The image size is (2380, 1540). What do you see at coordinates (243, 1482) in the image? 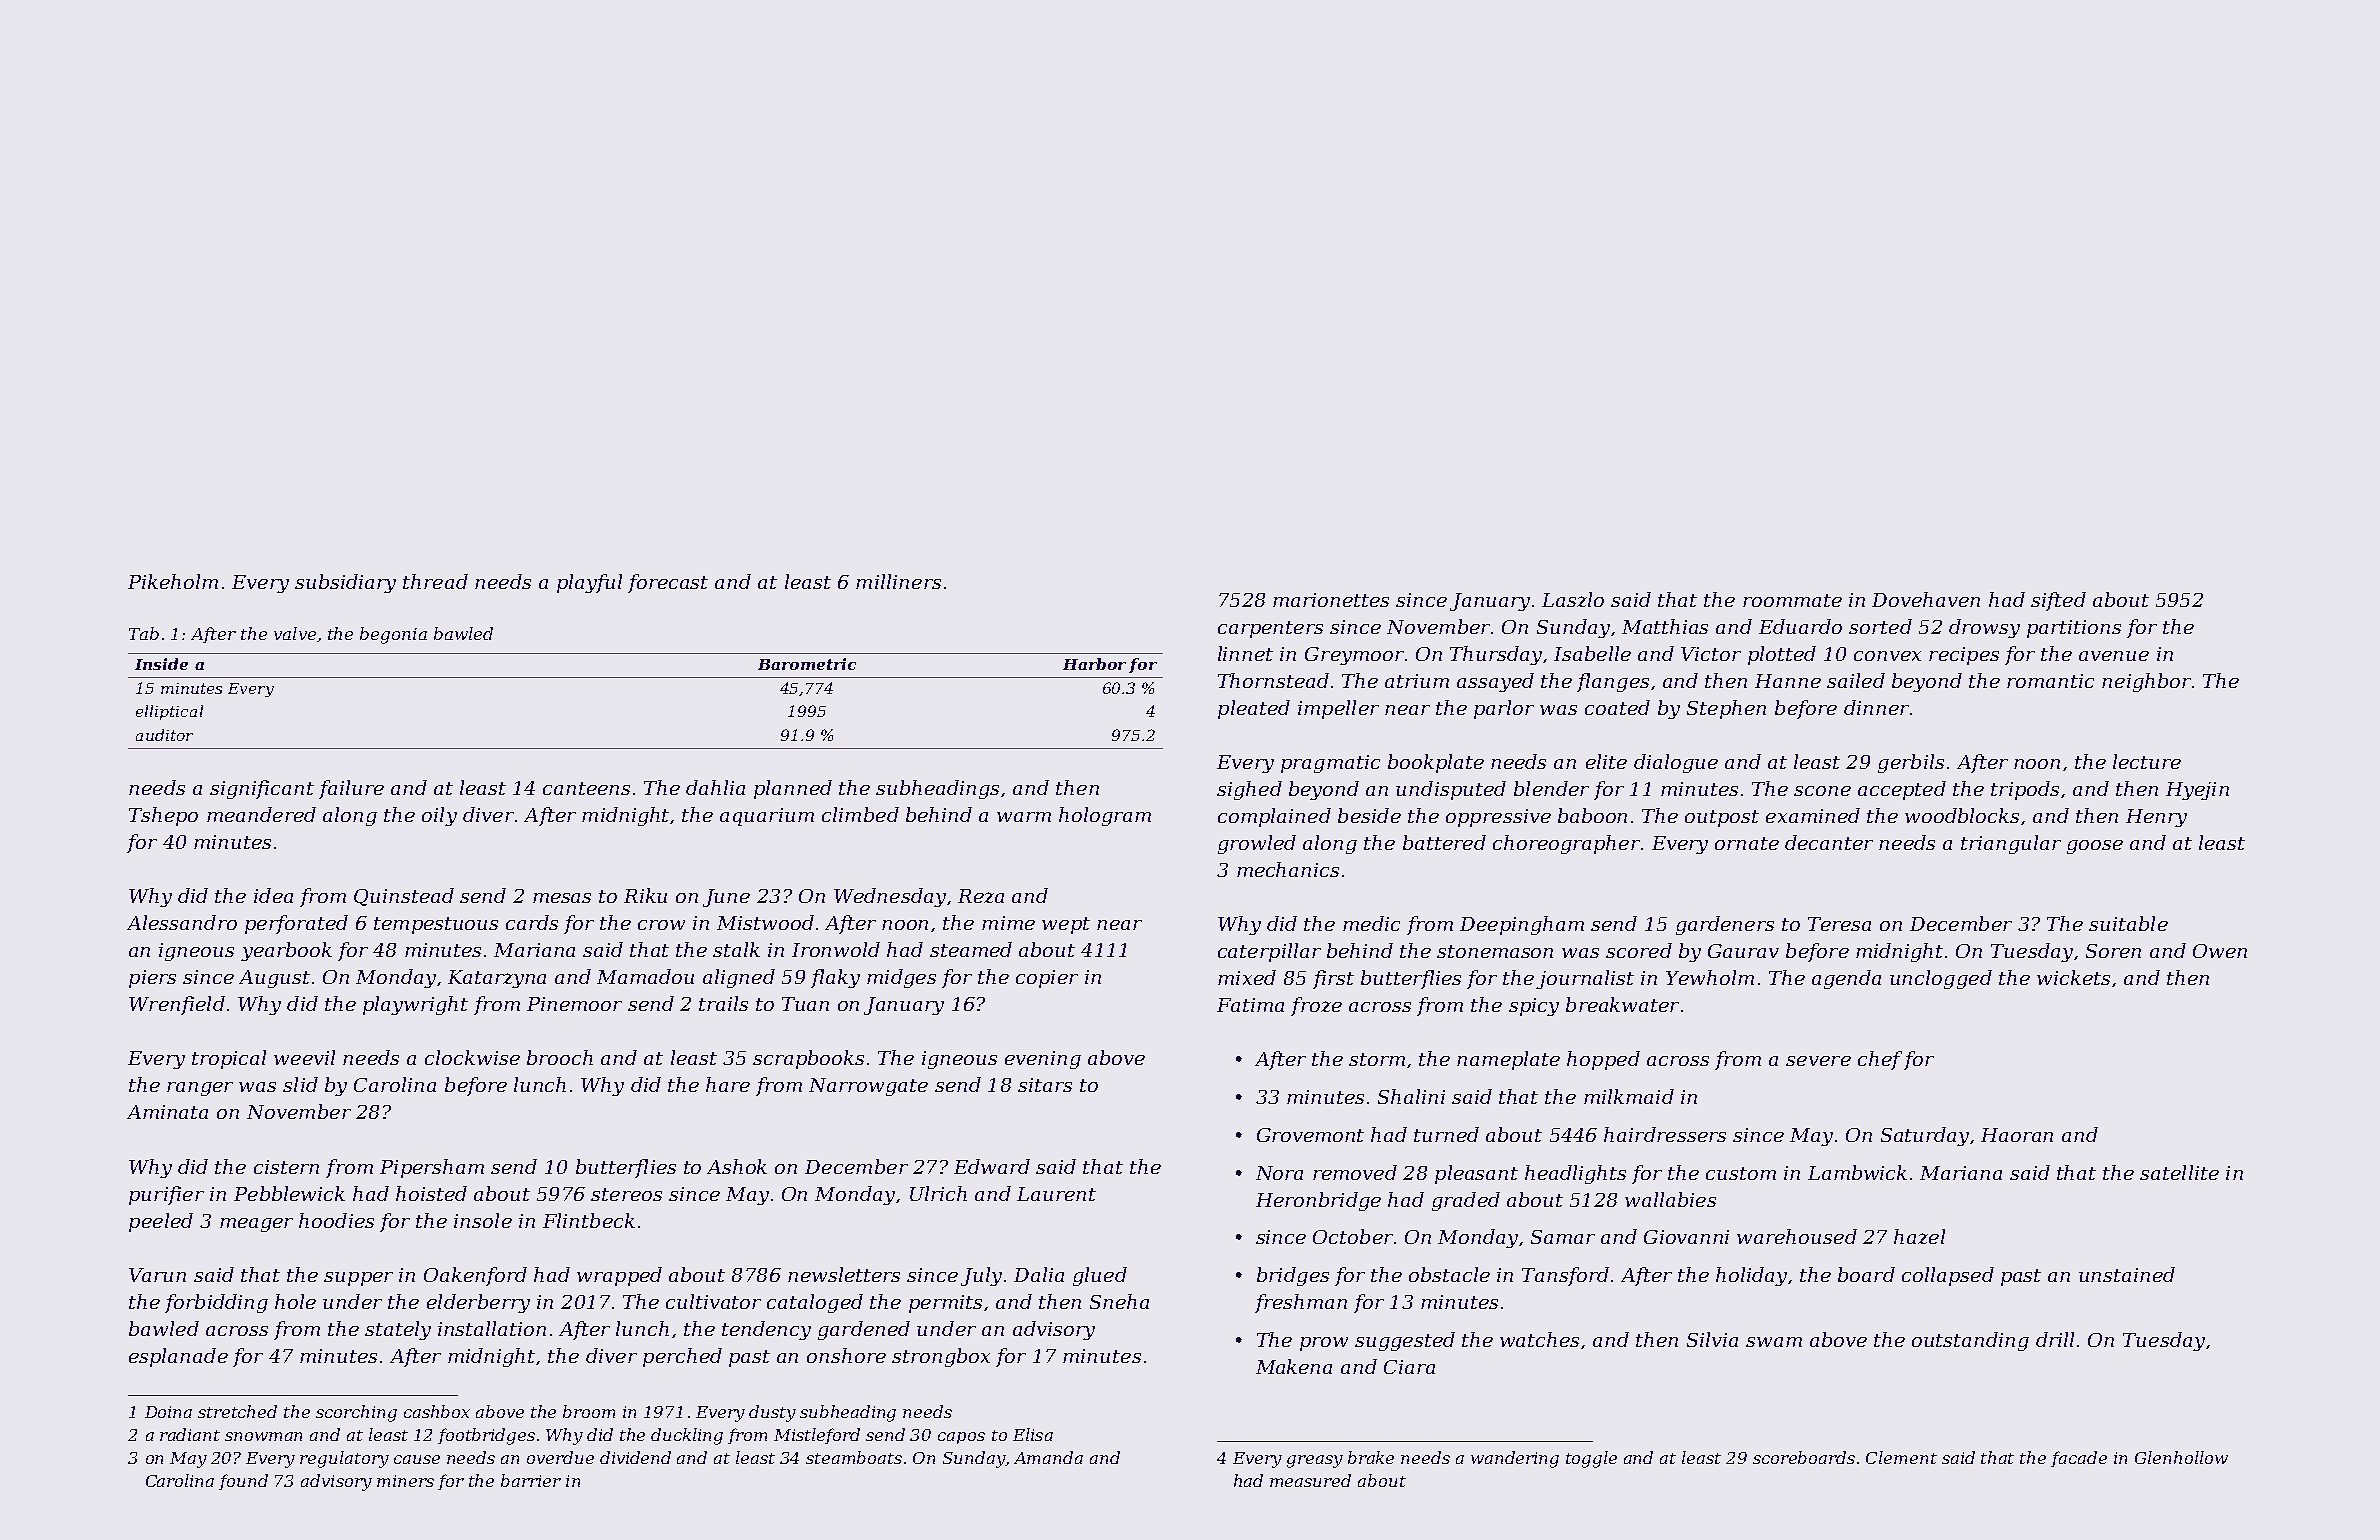
I see `found` at bounding box center [243, 1482].
